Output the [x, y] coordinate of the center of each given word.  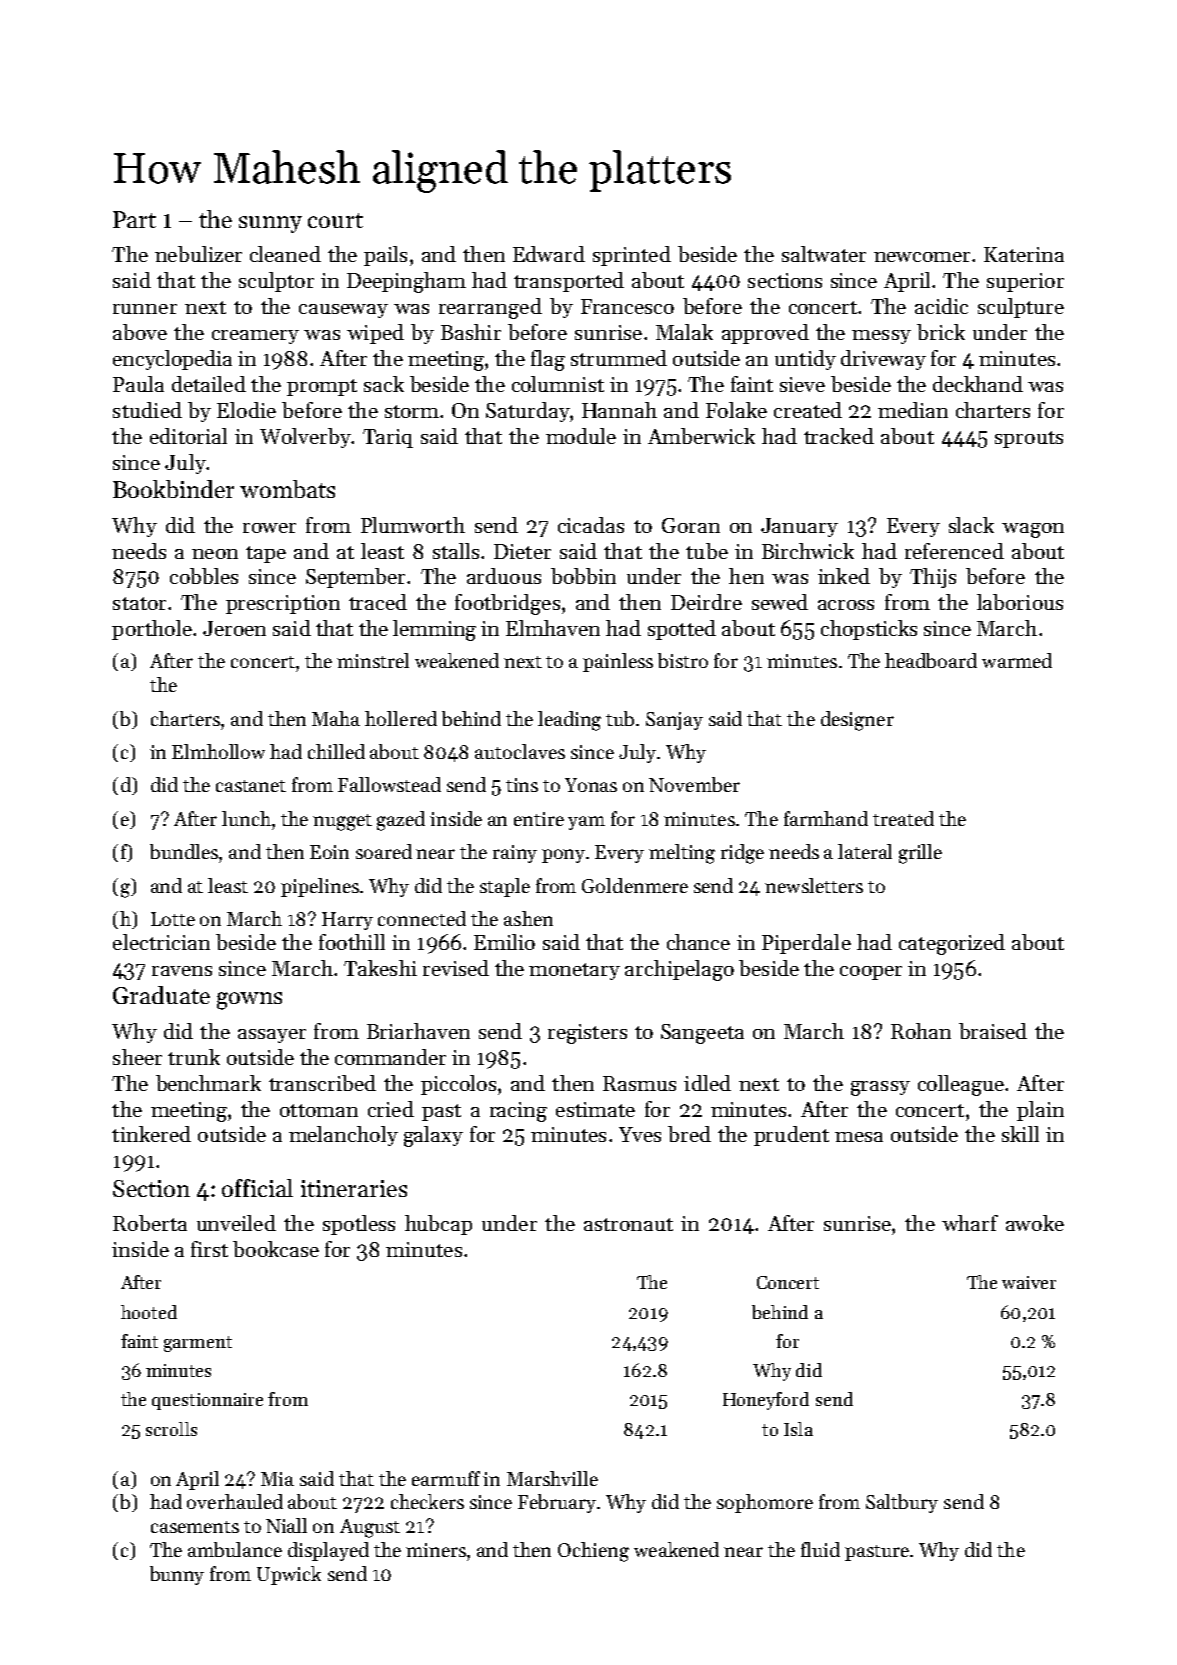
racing [518, 1112]
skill [1020, 1134]
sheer [137, 1057]
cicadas [591, 525]
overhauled [235, 1501]
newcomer [922, 257]
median [913, 410]
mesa [859, 1137]
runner [145, 309]
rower [269, 528]
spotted [682, 630]
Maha [336, 718]
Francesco [627, 306]
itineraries [354, 1188]
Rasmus [639, 1083]
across [846, 605]
